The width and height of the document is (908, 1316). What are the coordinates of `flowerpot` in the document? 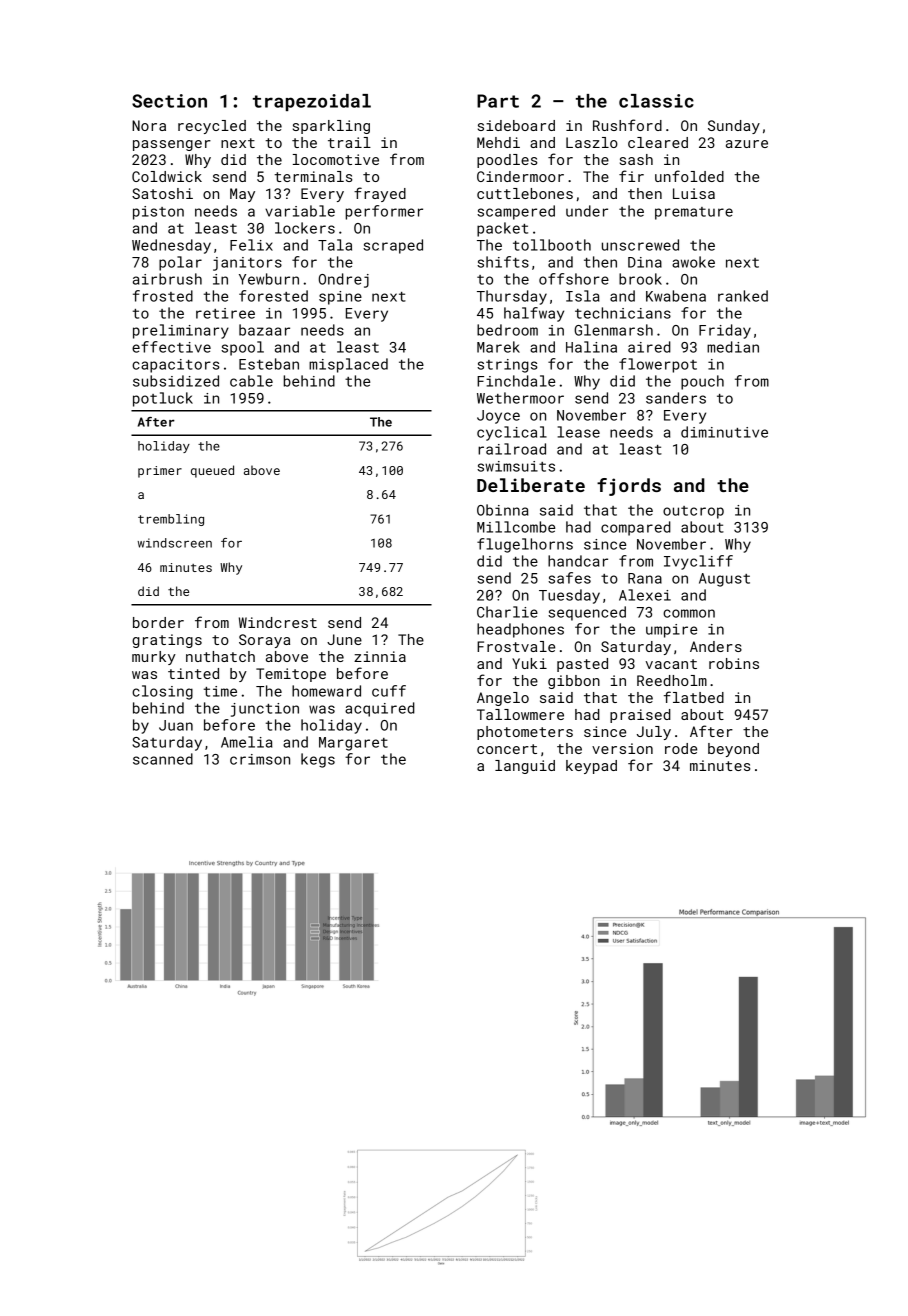 It's located at (658, 365).
